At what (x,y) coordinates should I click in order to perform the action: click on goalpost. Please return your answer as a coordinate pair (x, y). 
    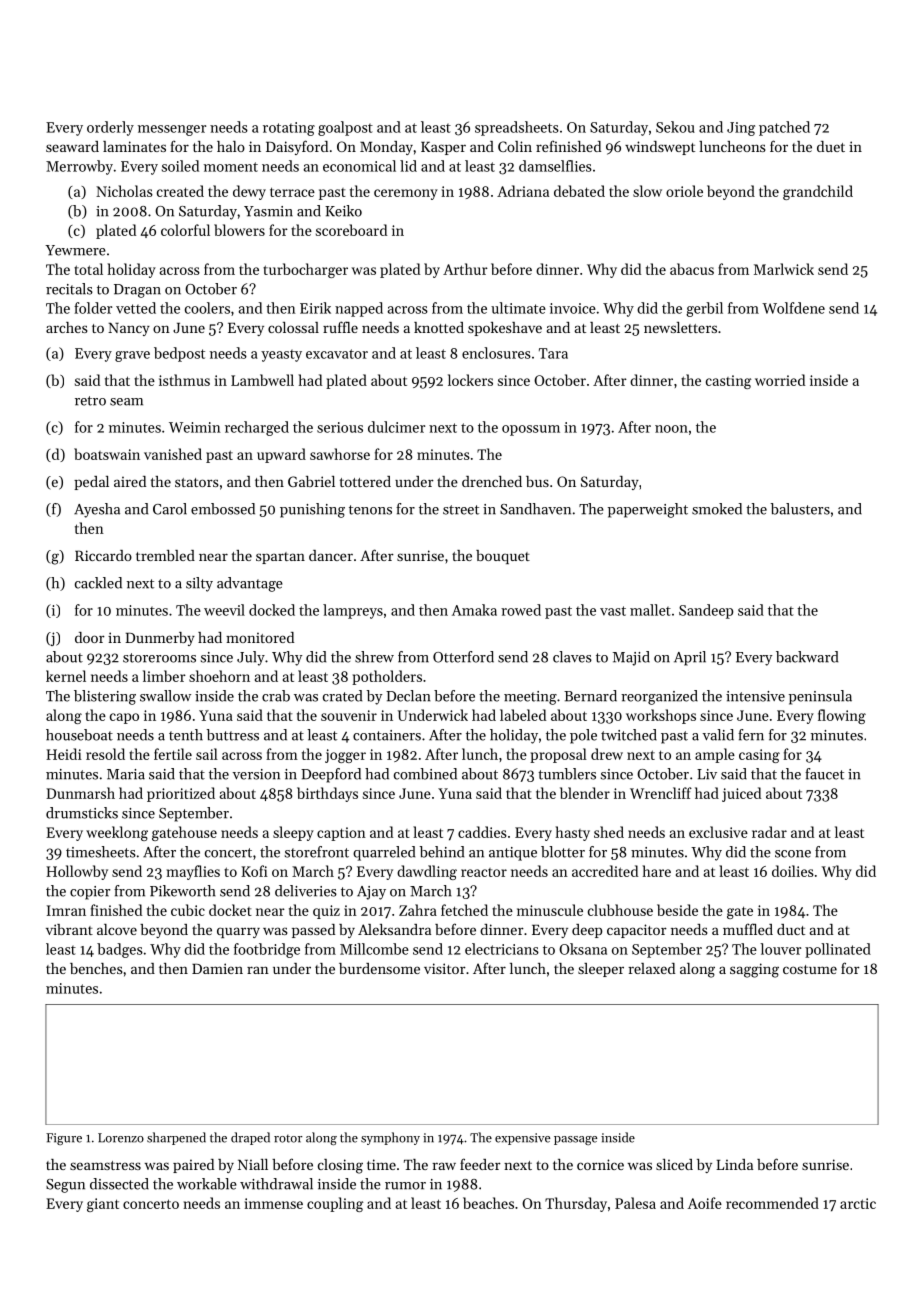
    Looking at the image, I should click on (345, 128).
